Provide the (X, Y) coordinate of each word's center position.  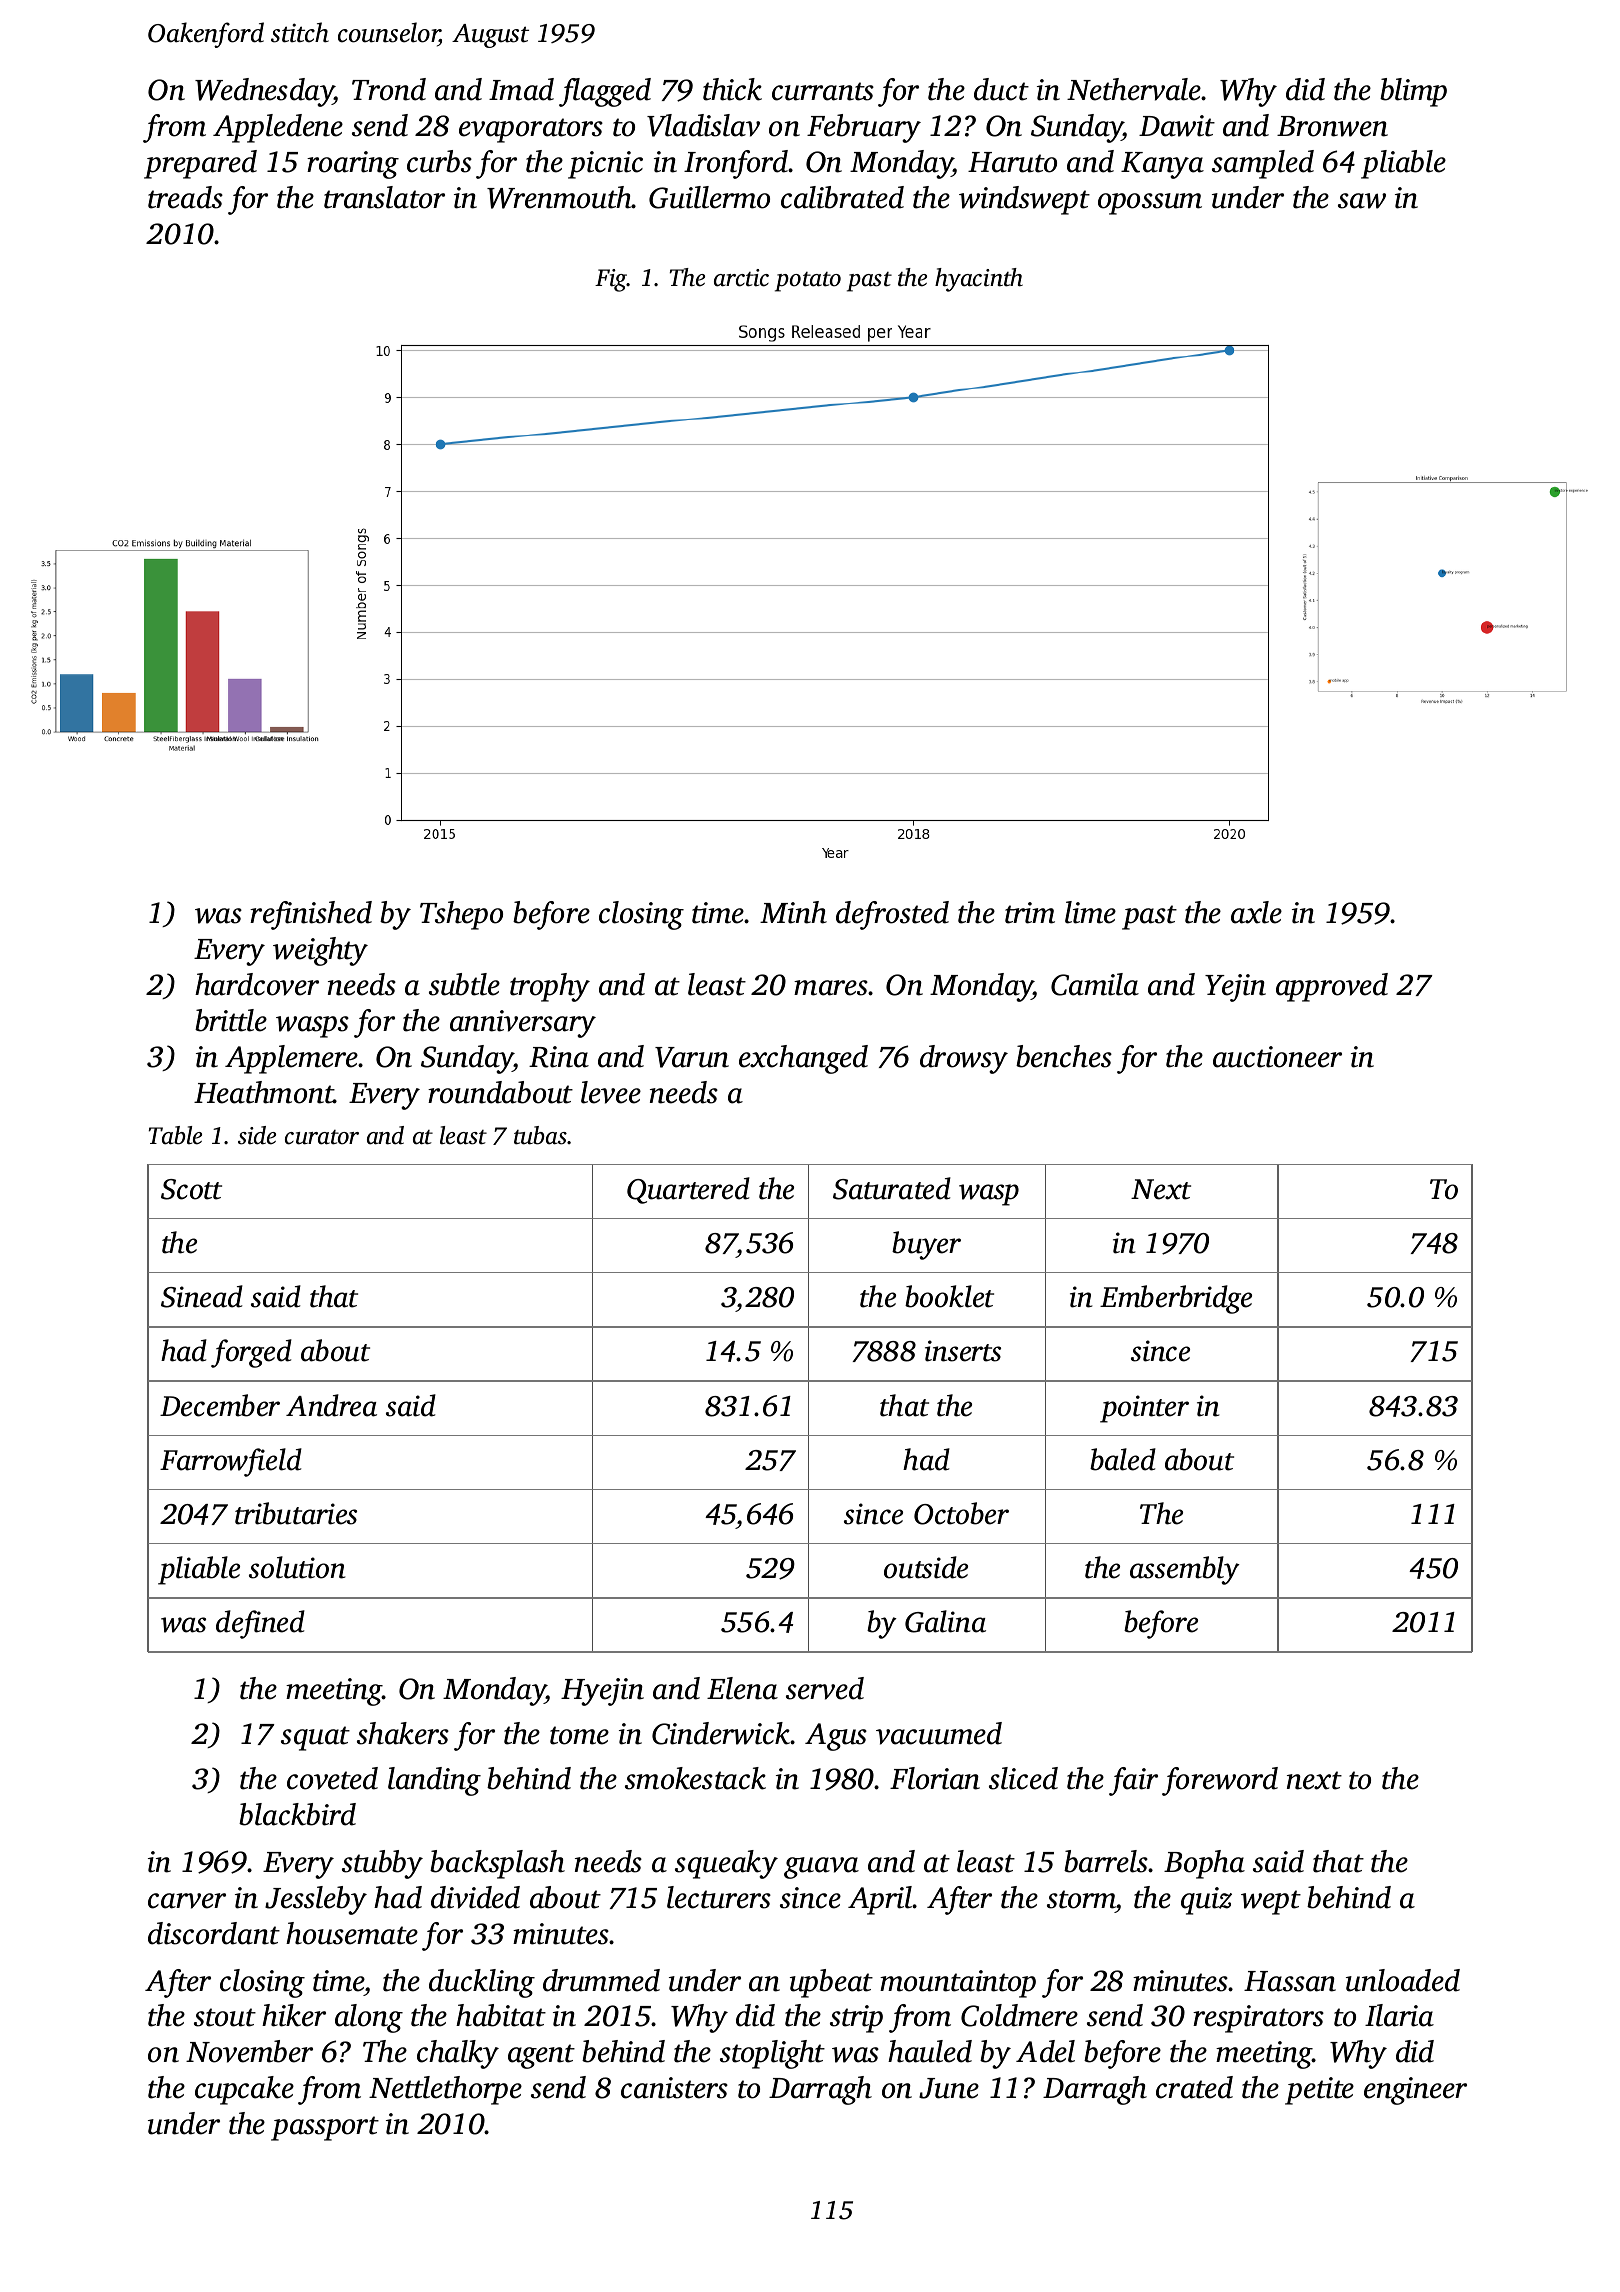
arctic (741, 278)
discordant (214, 1933)
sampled (1263, 164)
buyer (926, 1245)
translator (384, 197)
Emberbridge (1176, 1299)
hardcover (257, 984)
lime (1090, 912)
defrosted (892, 915)
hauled (930, 2051)
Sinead (202, 1296)
